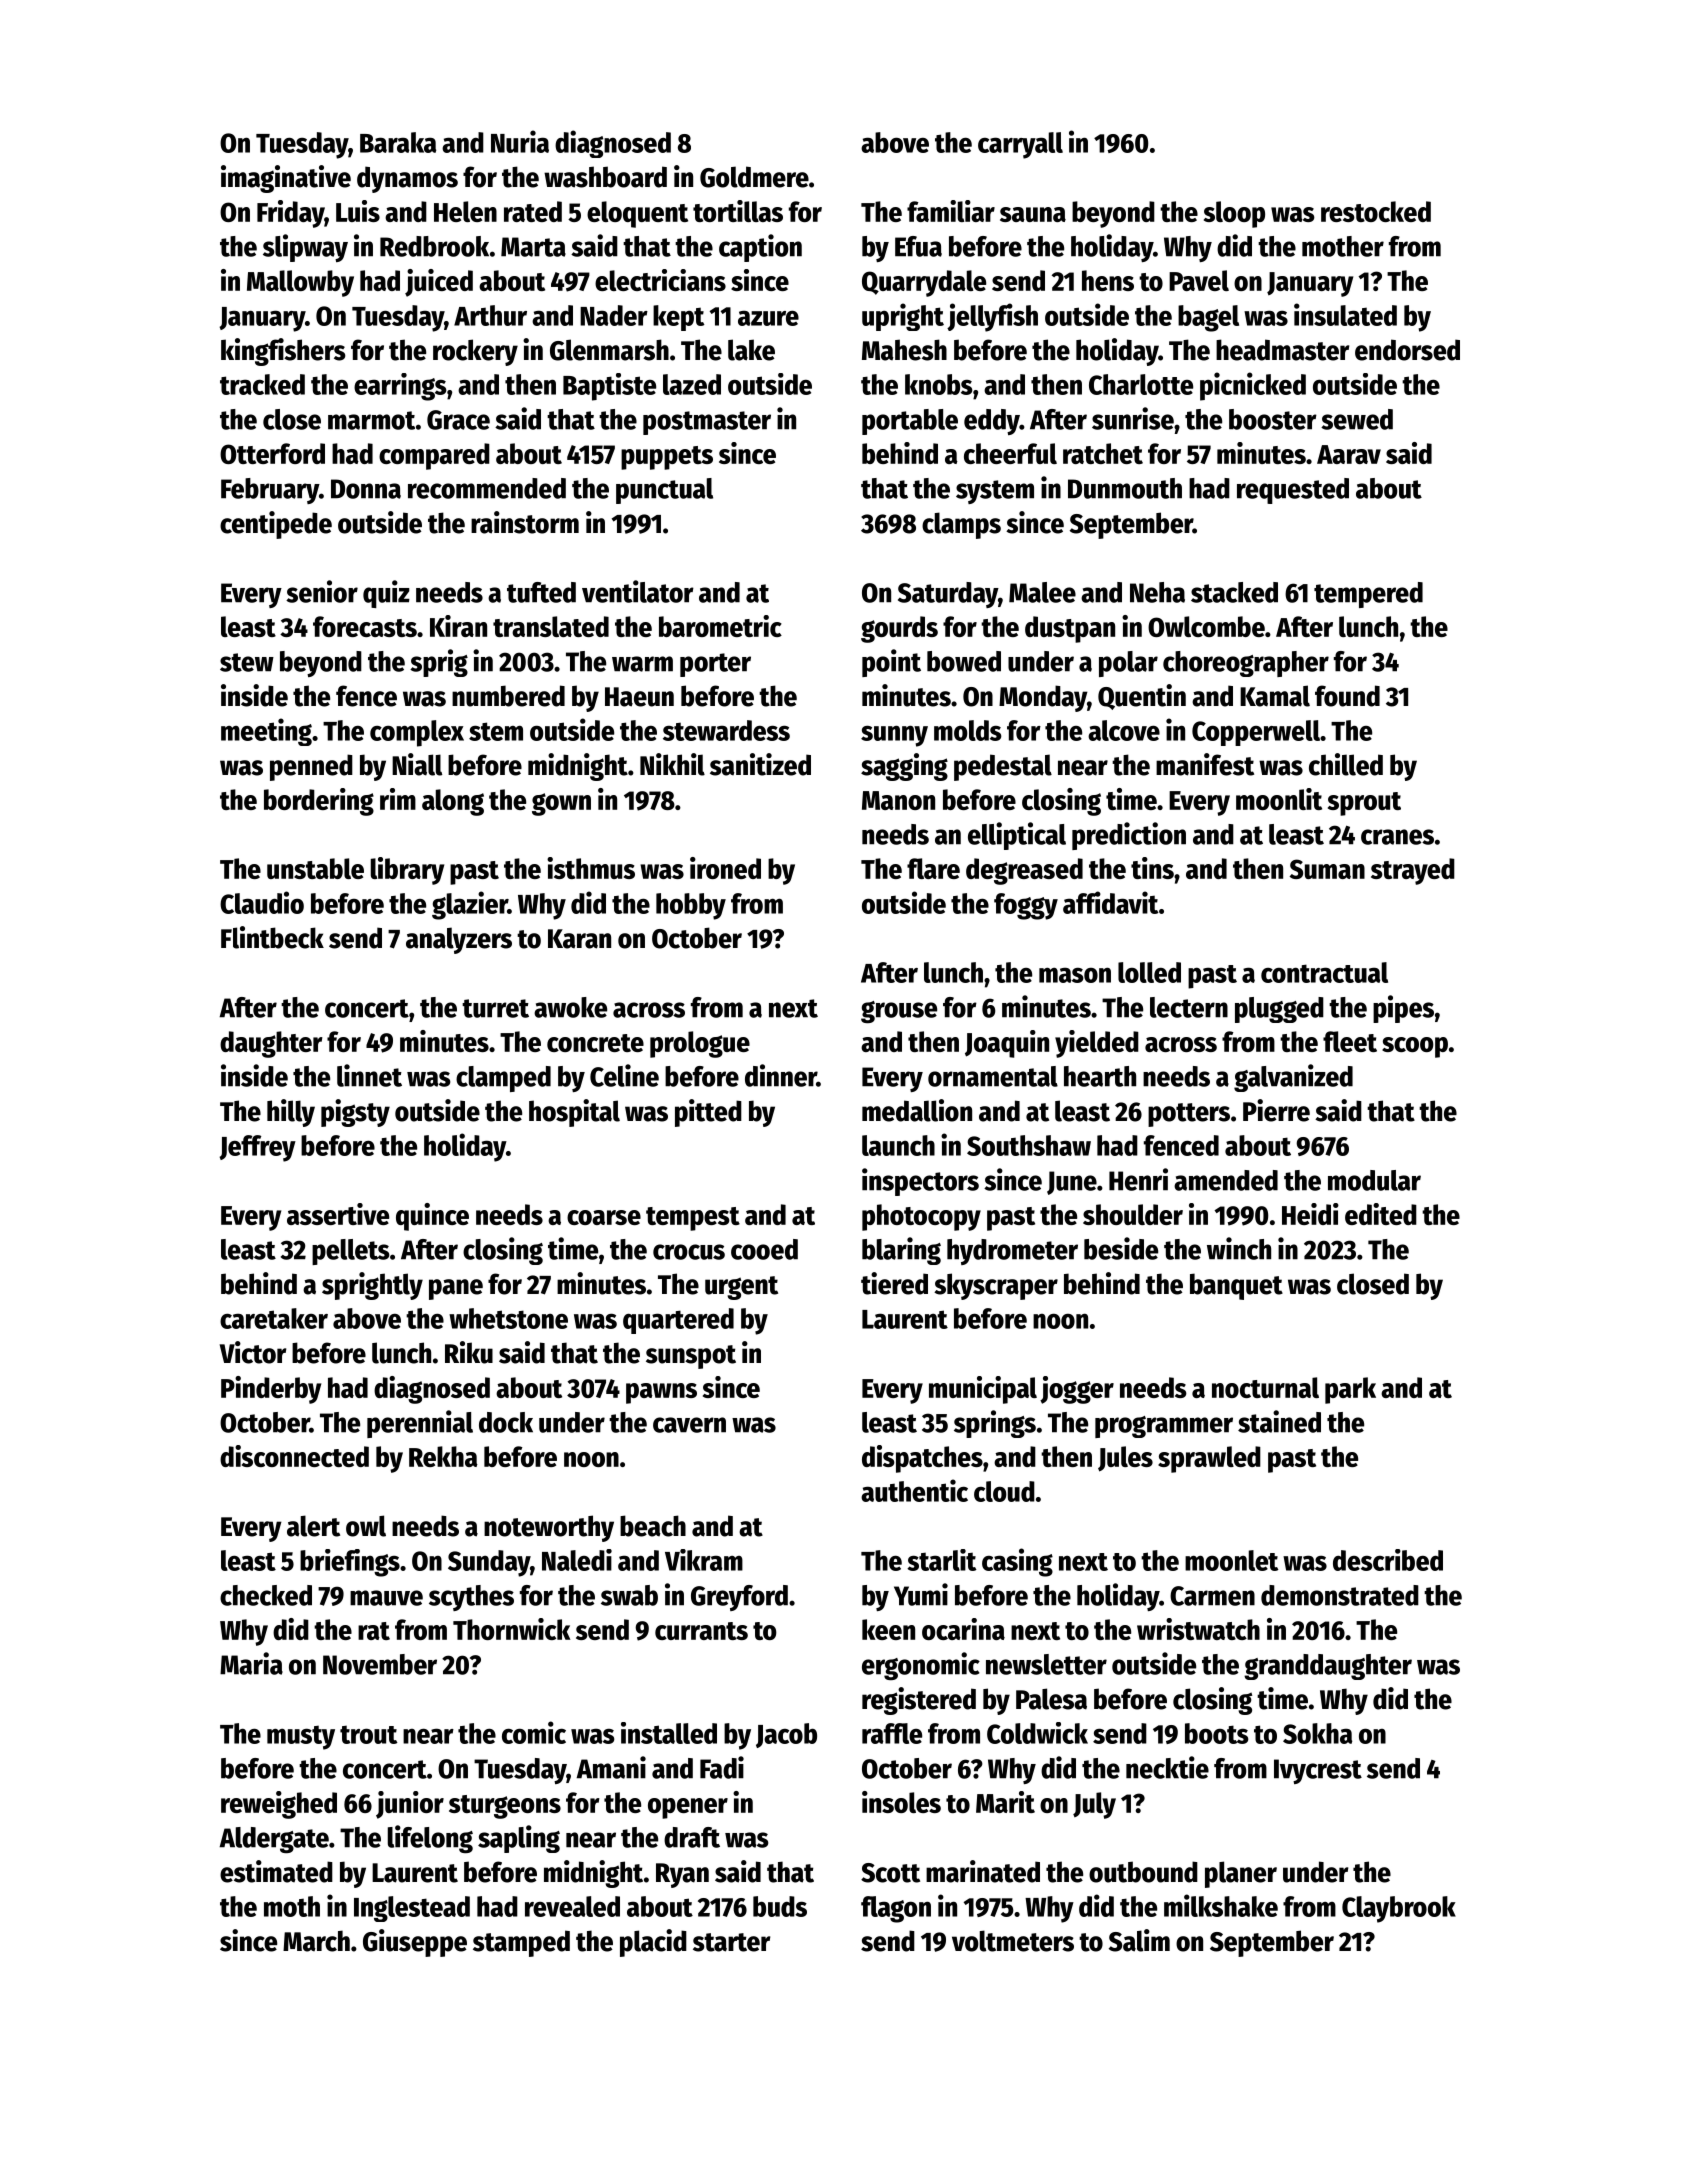  What do you see at coordinates (1279, 1421) in the page?
I see `stained` at bounding box center [1279, 1421].
